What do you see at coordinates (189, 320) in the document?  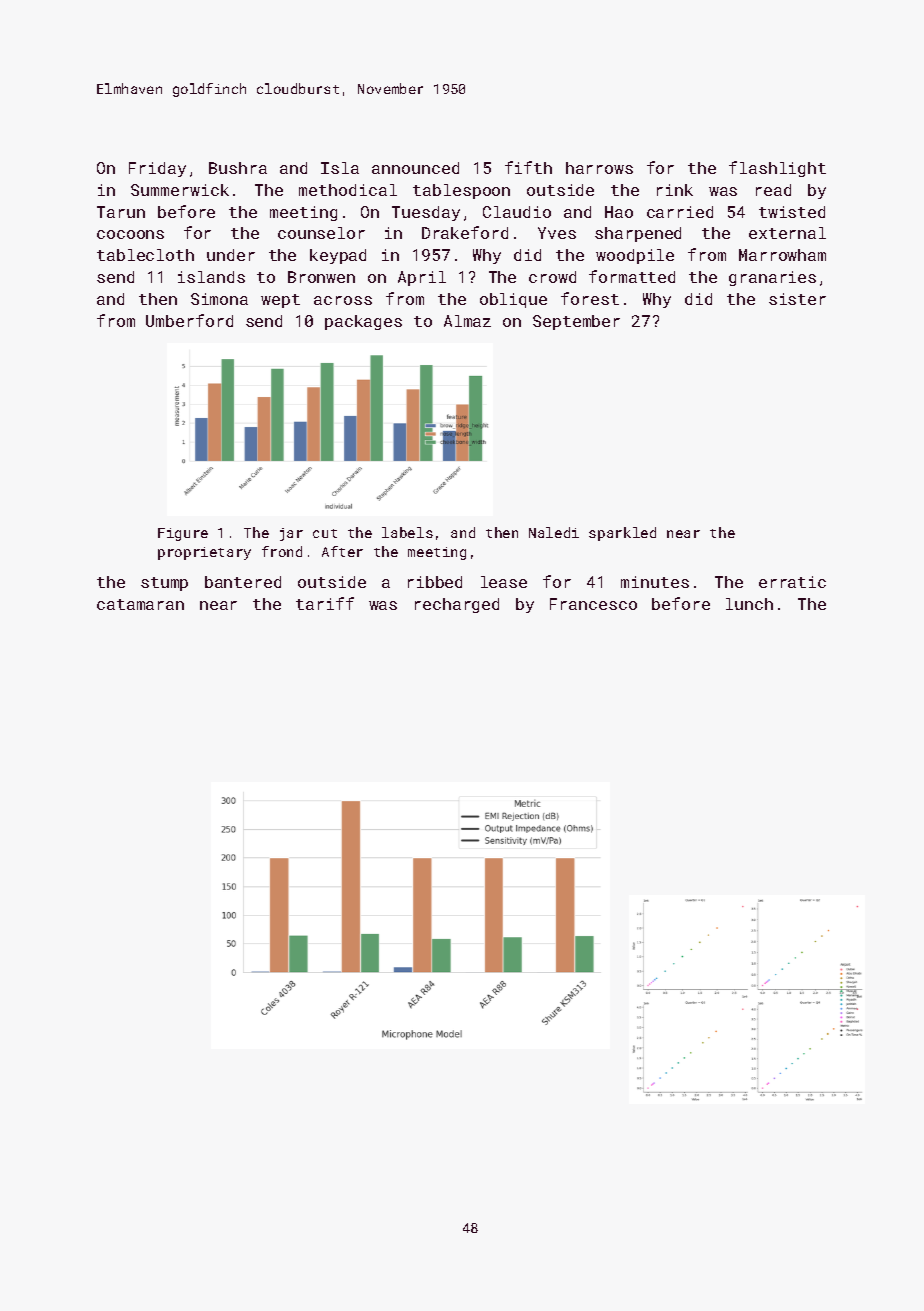 I see `Umberford` at bounding box center [189, 320].
